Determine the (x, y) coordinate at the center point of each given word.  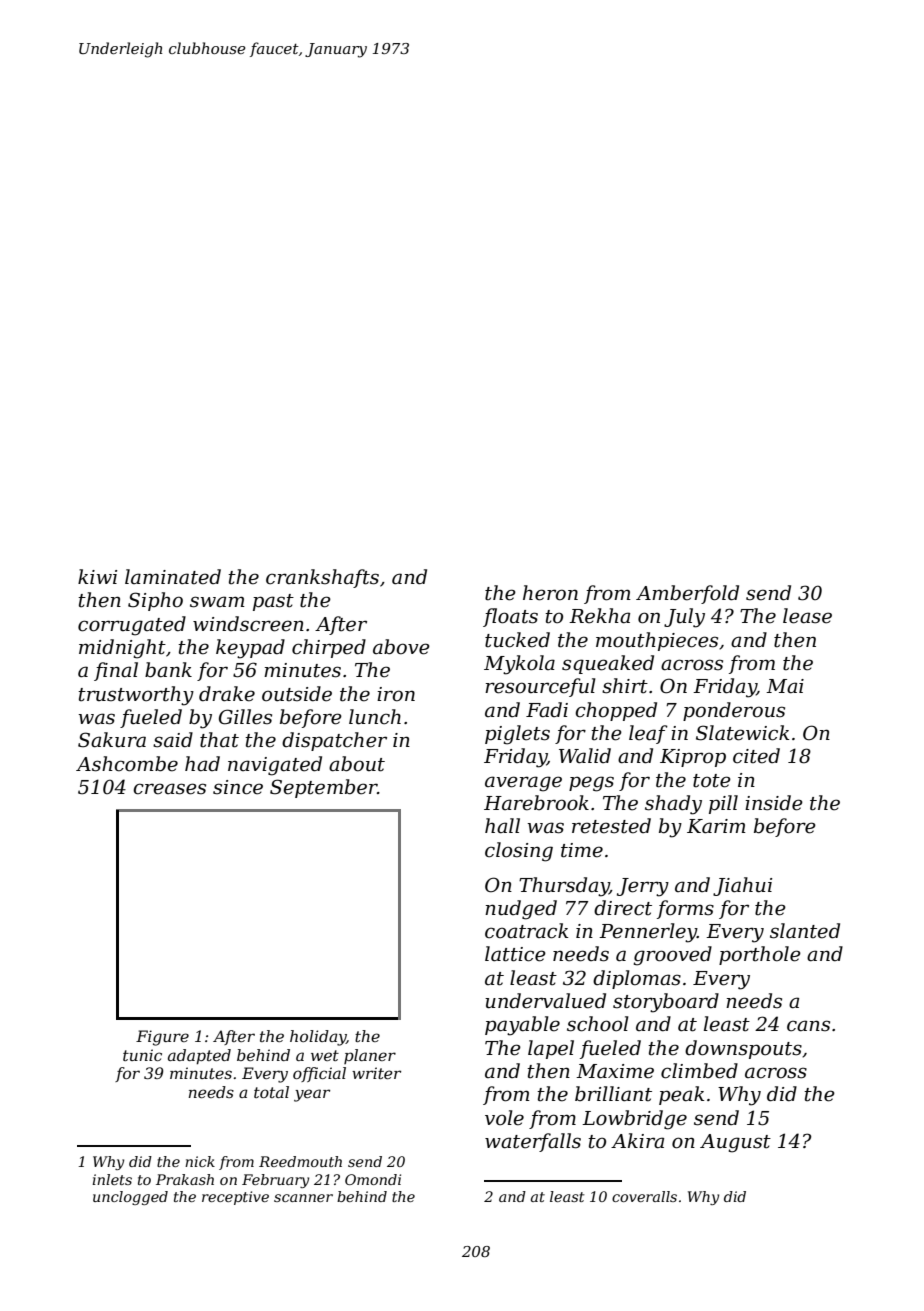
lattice (515, 954)
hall (502, 826)
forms (685, 909)
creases (169, 789)
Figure (162, 1038)
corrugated (132, 626)
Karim (716, 826)
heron (550, 593)
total (271, 1092)
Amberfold (687, 594)
